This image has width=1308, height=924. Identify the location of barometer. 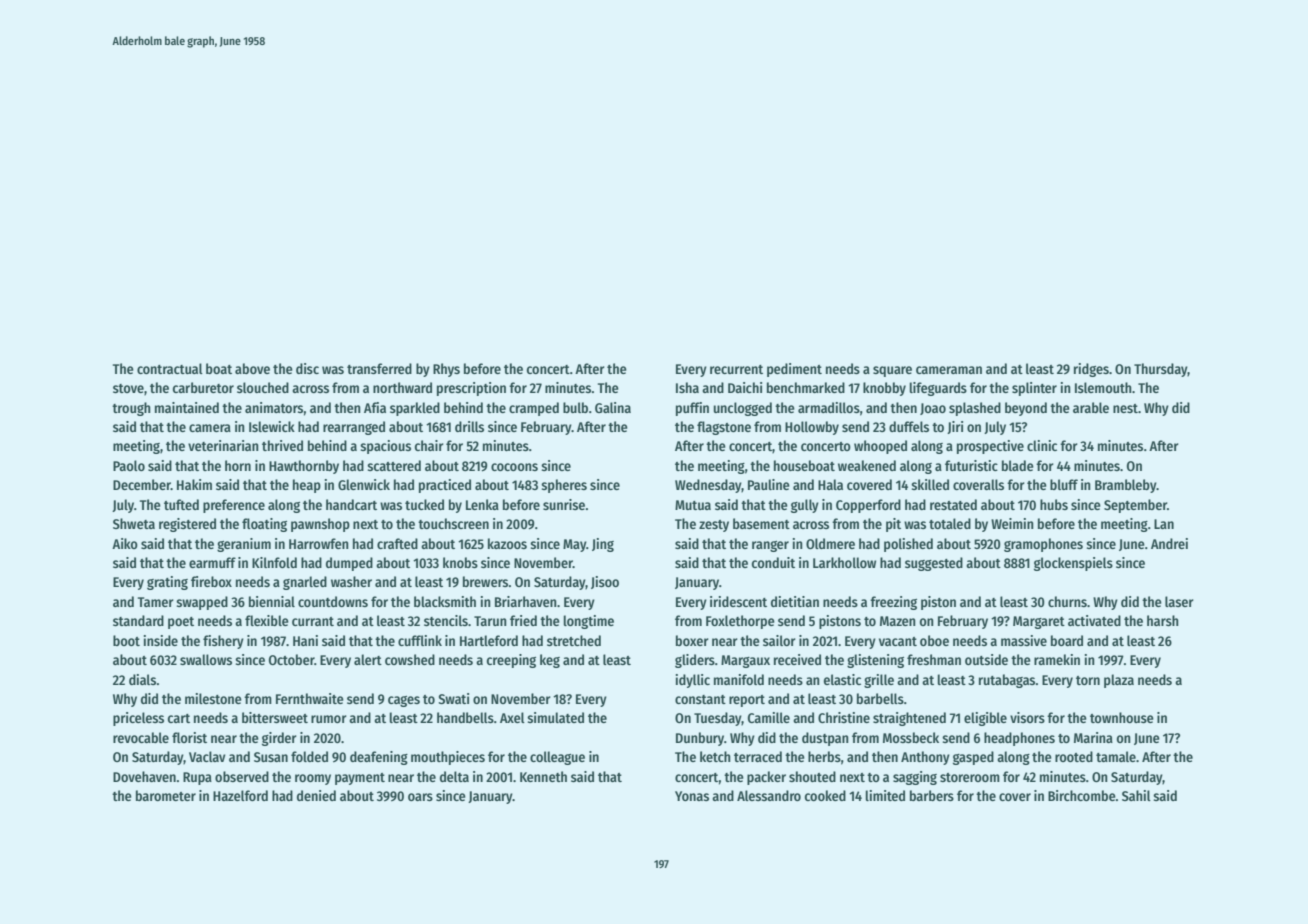
(166, 795).
